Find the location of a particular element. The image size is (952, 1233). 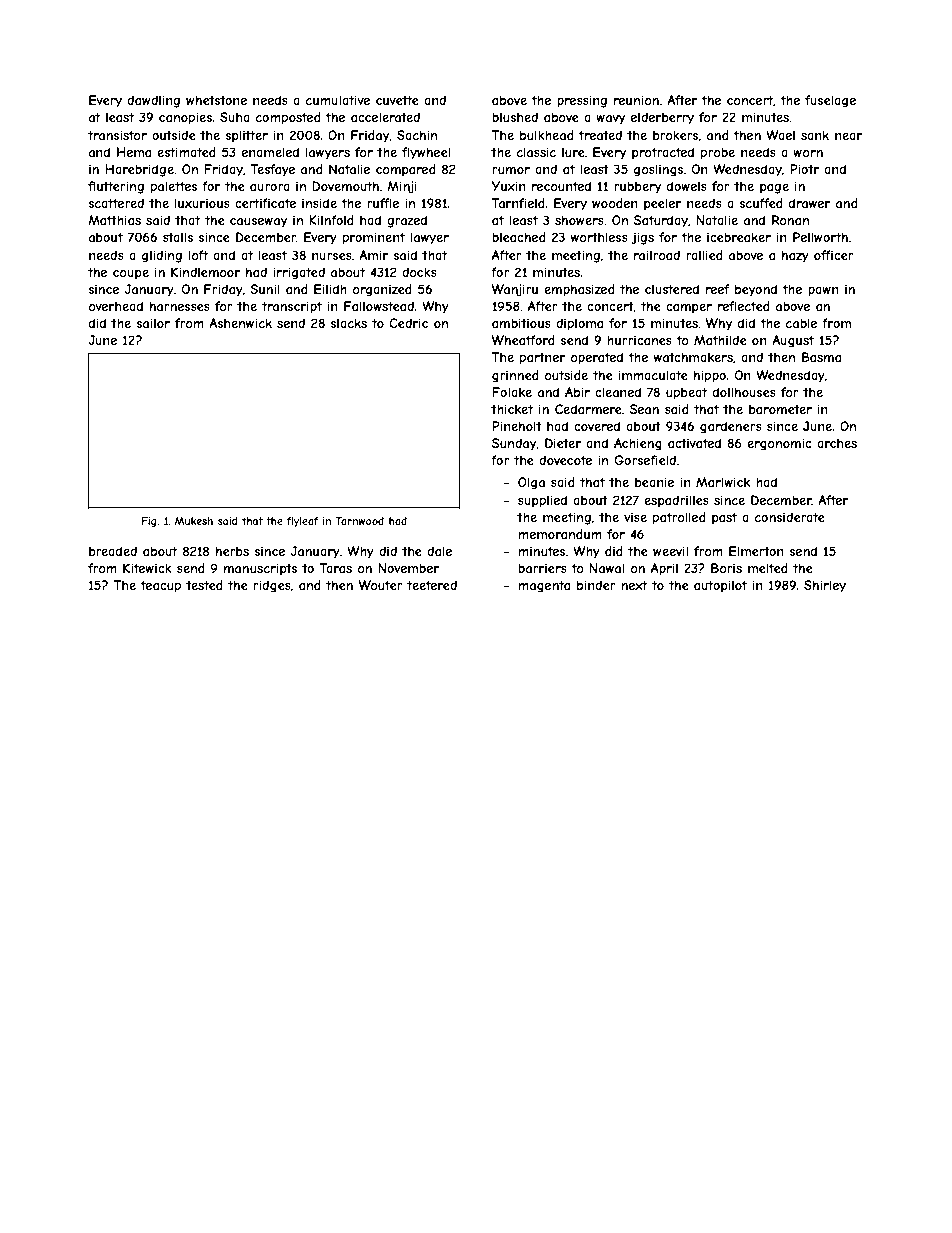

Sachin is located at coordinates (417, 135).
